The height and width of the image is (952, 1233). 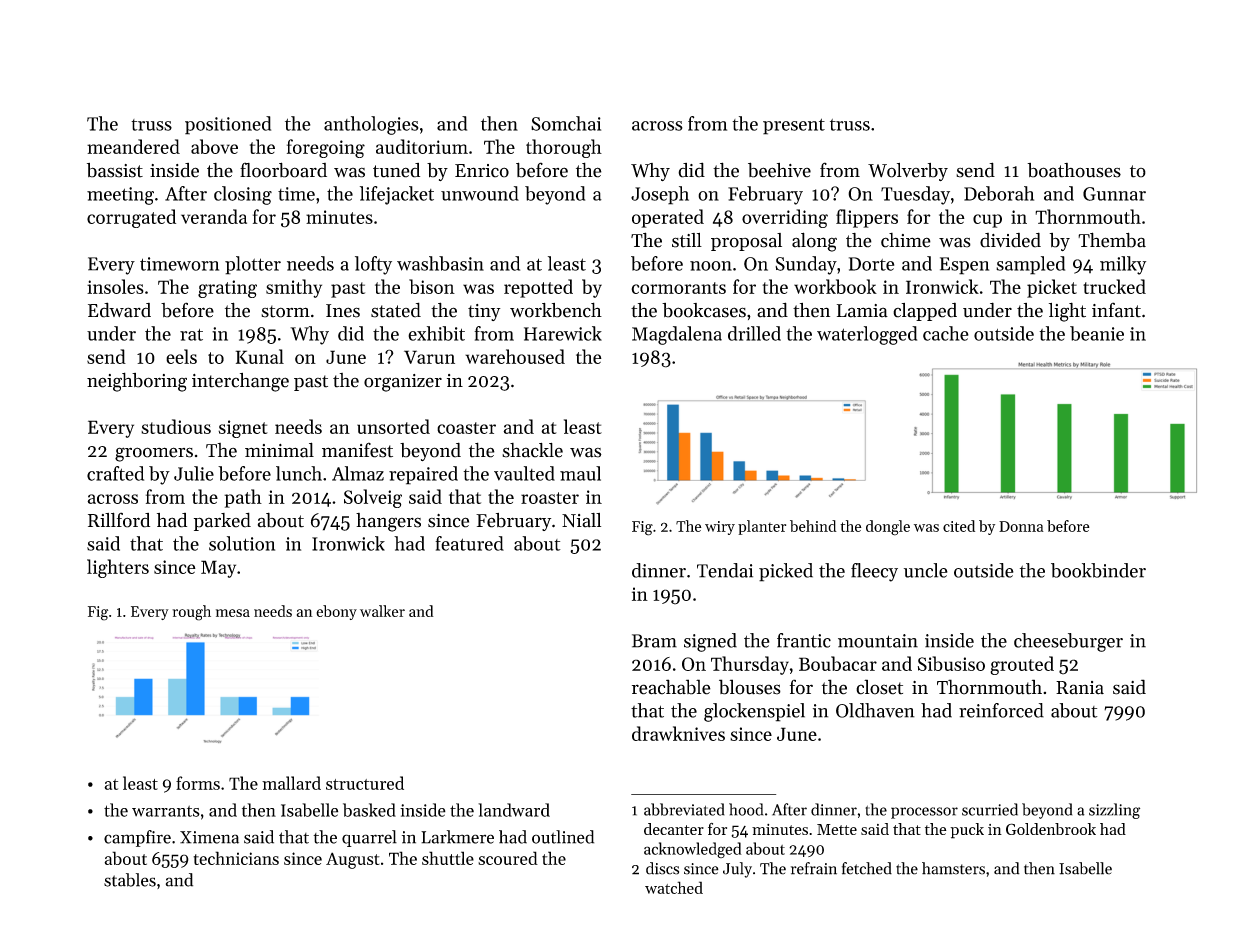 I want to click on stables, so click(x=130, y=880).
